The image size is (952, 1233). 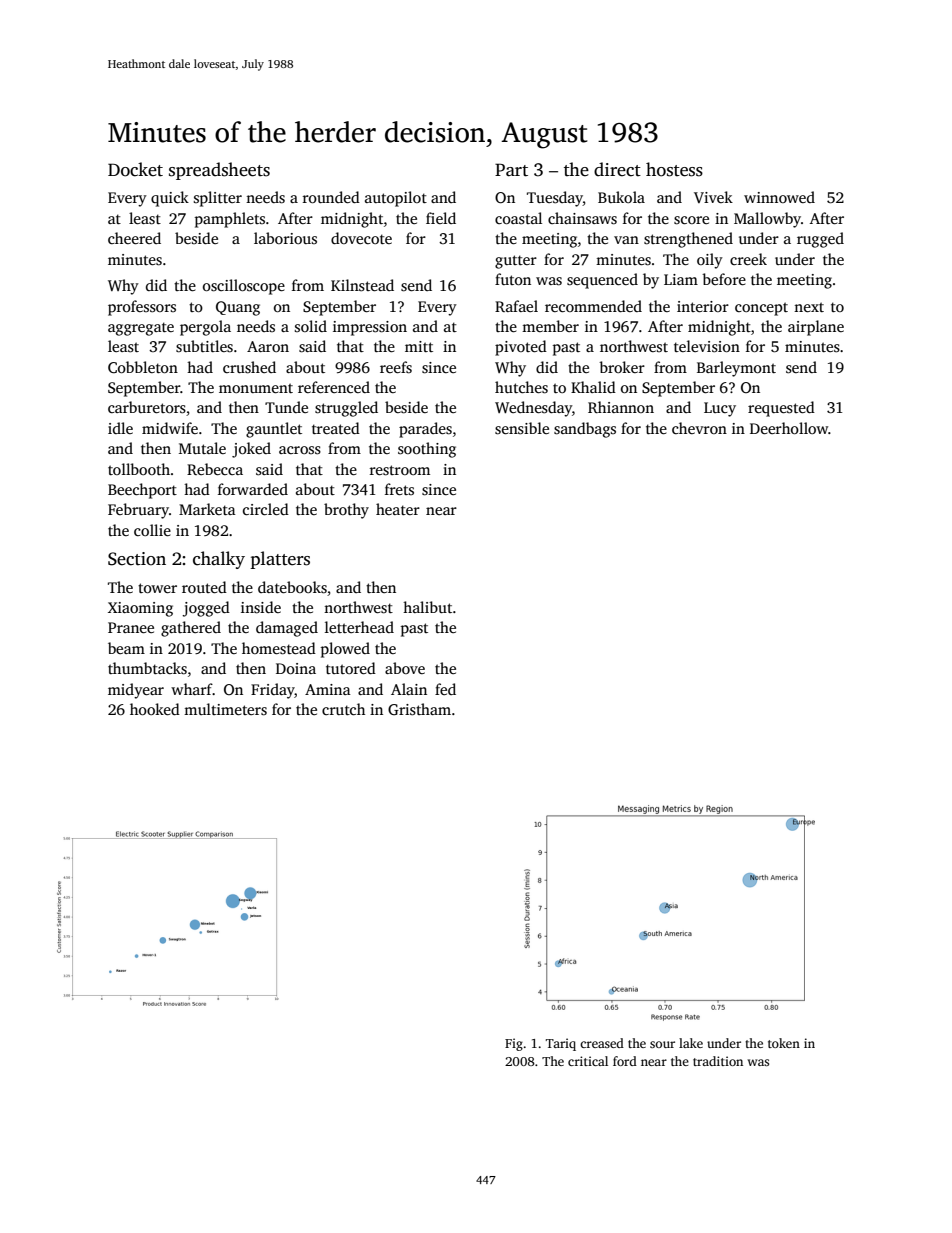 I want to click on hostess, so click(x=674, y=169).
